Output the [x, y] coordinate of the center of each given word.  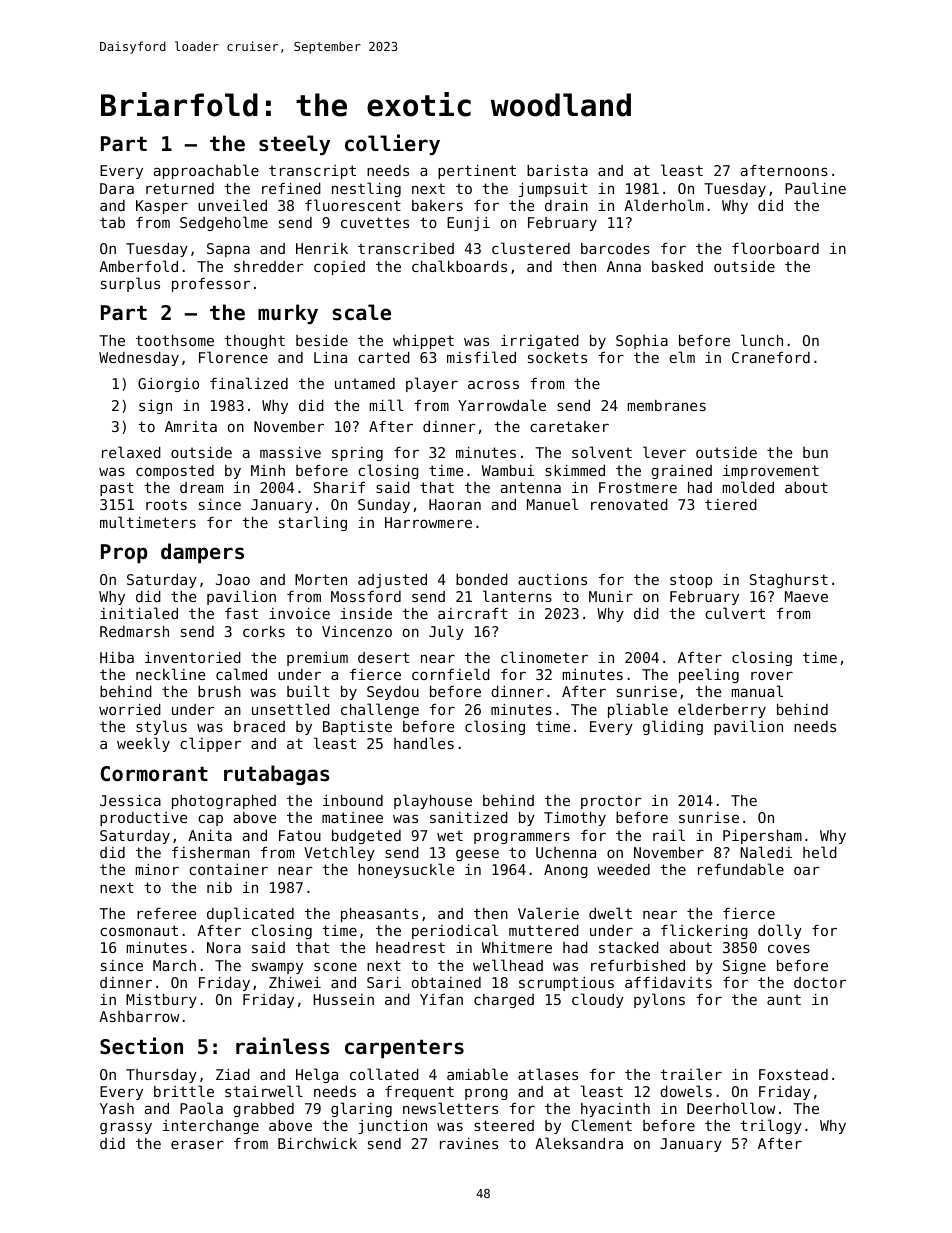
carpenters [404, 1049]
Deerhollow [731, 1108]
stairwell [264, 1091]
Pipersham [762, 837]
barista [557, 170]
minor [157, 869]
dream [201, 487]
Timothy [575, 819]
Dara [117, 188]
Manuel [552, 504]
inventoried [193, 657]
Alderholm [664, 205]
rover [772, 676]
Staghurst [789, 581]
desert [383, 657]
